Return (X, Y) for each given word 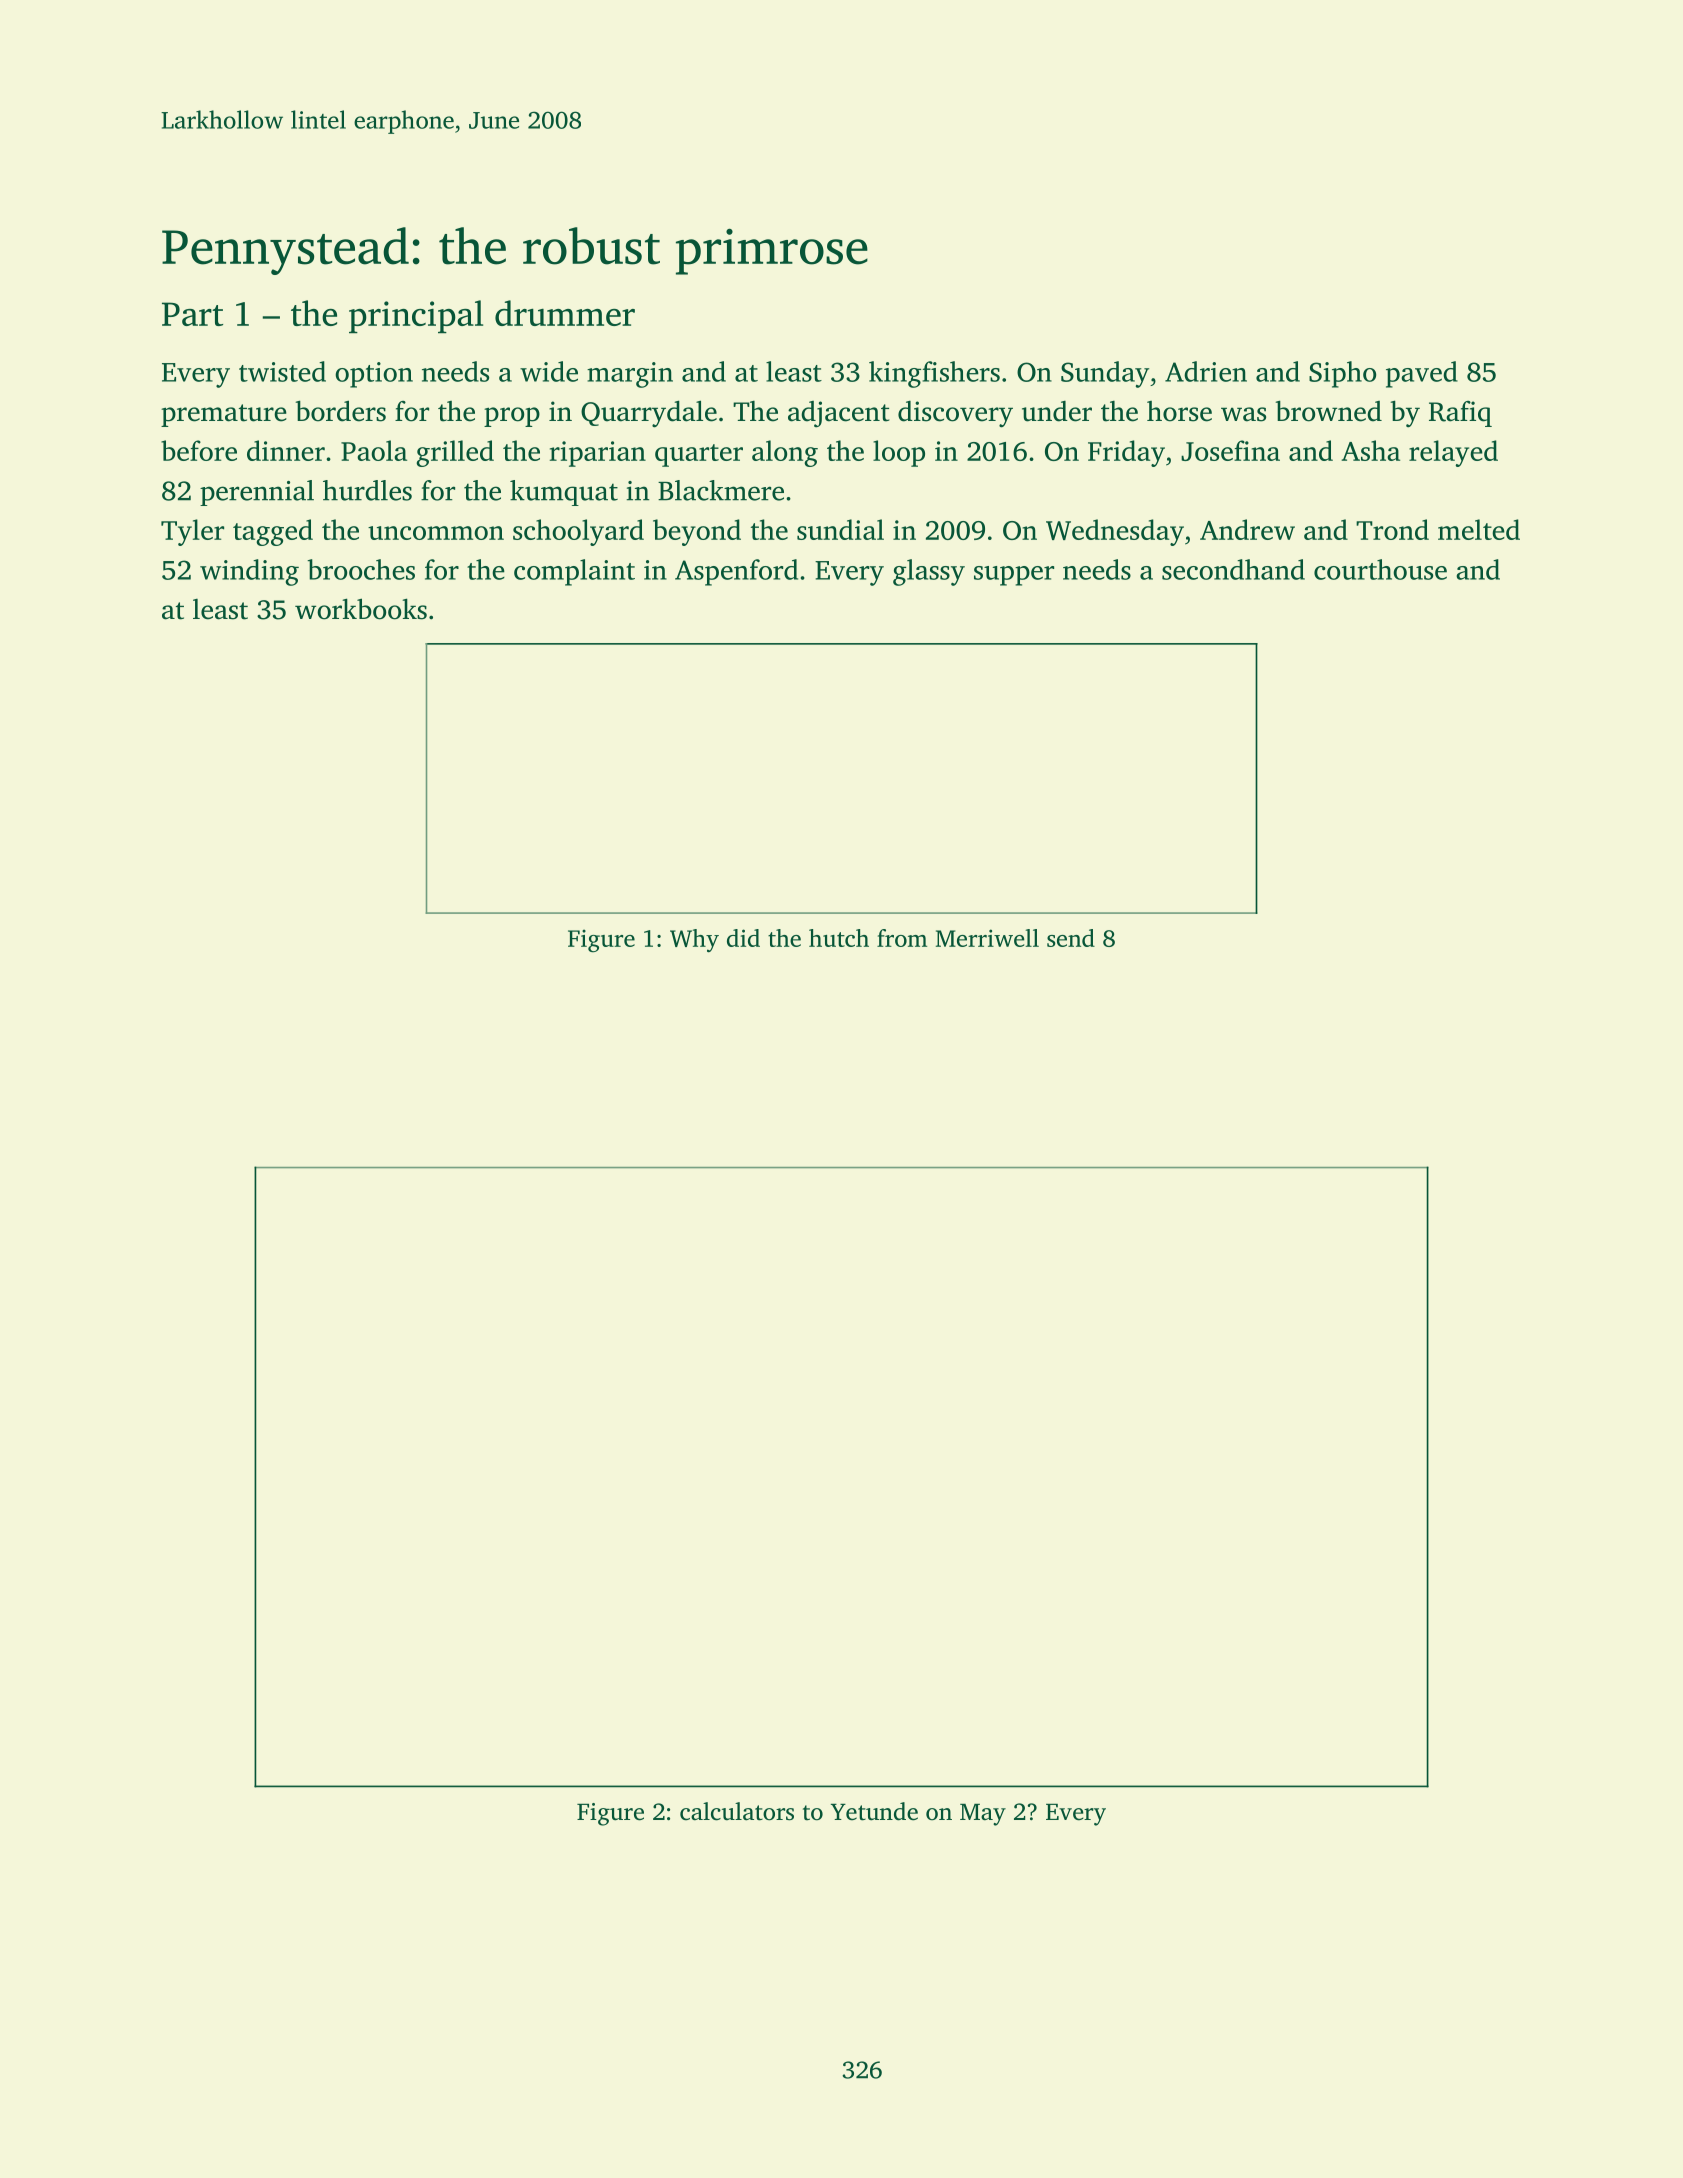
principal (416, 316)
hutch (839, 938)
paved (1422, 374)
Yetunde (874, 1811)
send (1071, 938)
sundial (840, 529)
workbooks (361, 609)
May (983, 1815)
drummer (565, 313)
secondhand (1233, 569)
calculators (737, 1811)
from (902, 938)
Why (694, 941)
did (743, 938)
